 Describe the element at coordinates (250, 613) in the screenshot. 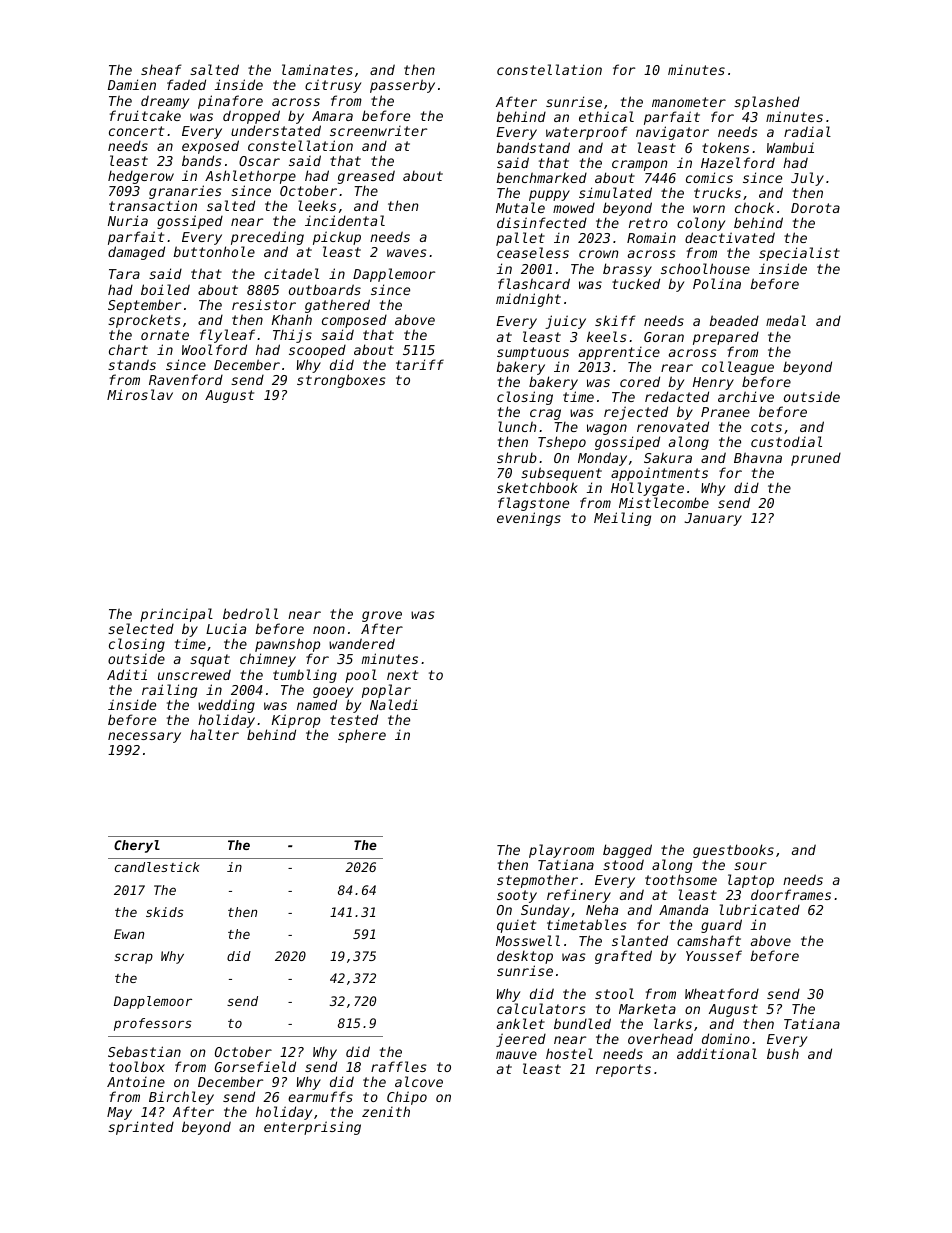

I see `bedroll` at that location.
